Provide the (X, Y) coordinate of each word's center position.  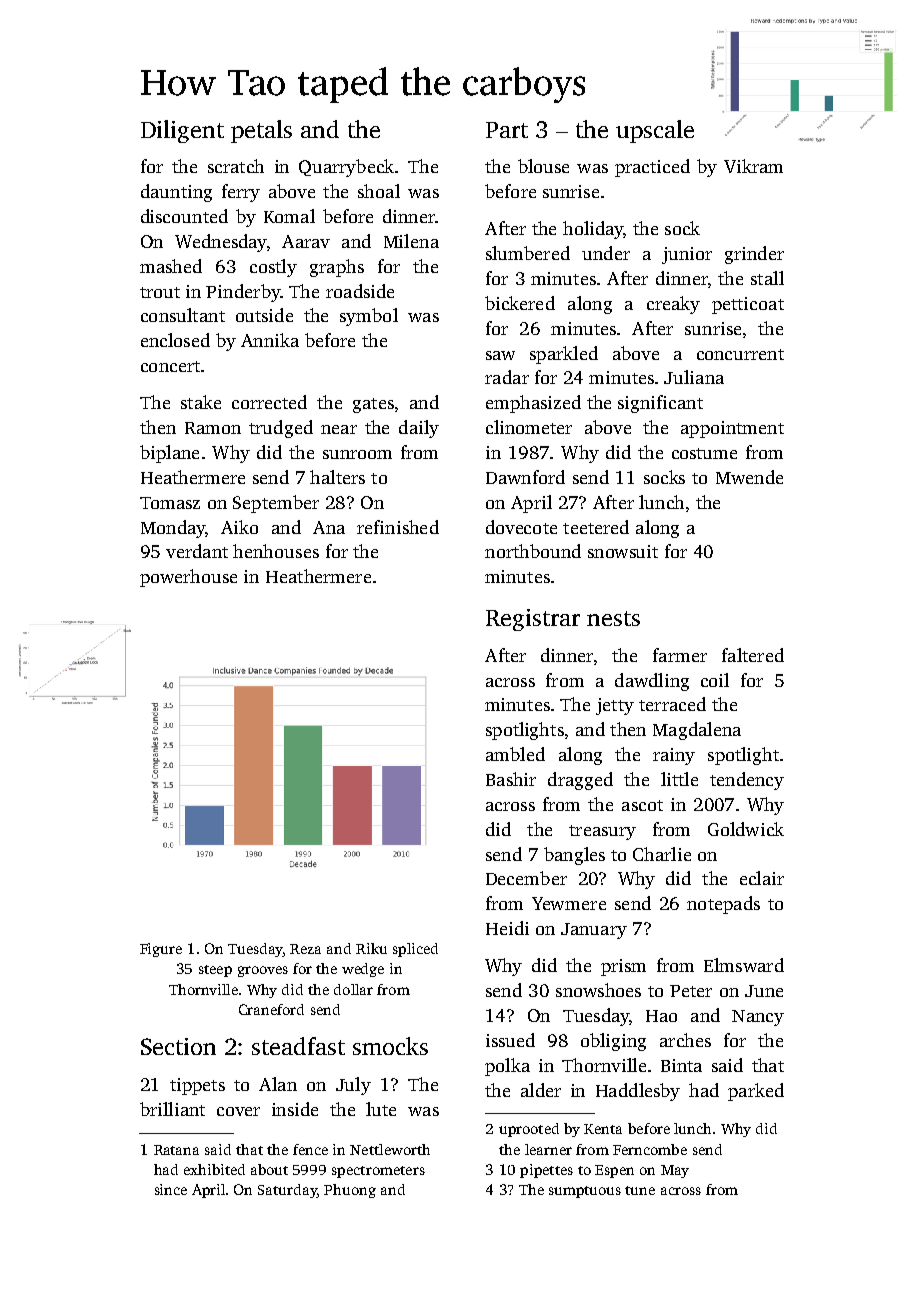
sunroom (357, 454)
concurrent (740, 354)
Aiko (239, 527)
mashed (171, 266)
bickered (520, 303)
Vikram (753, 166)
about (269, 1169)
